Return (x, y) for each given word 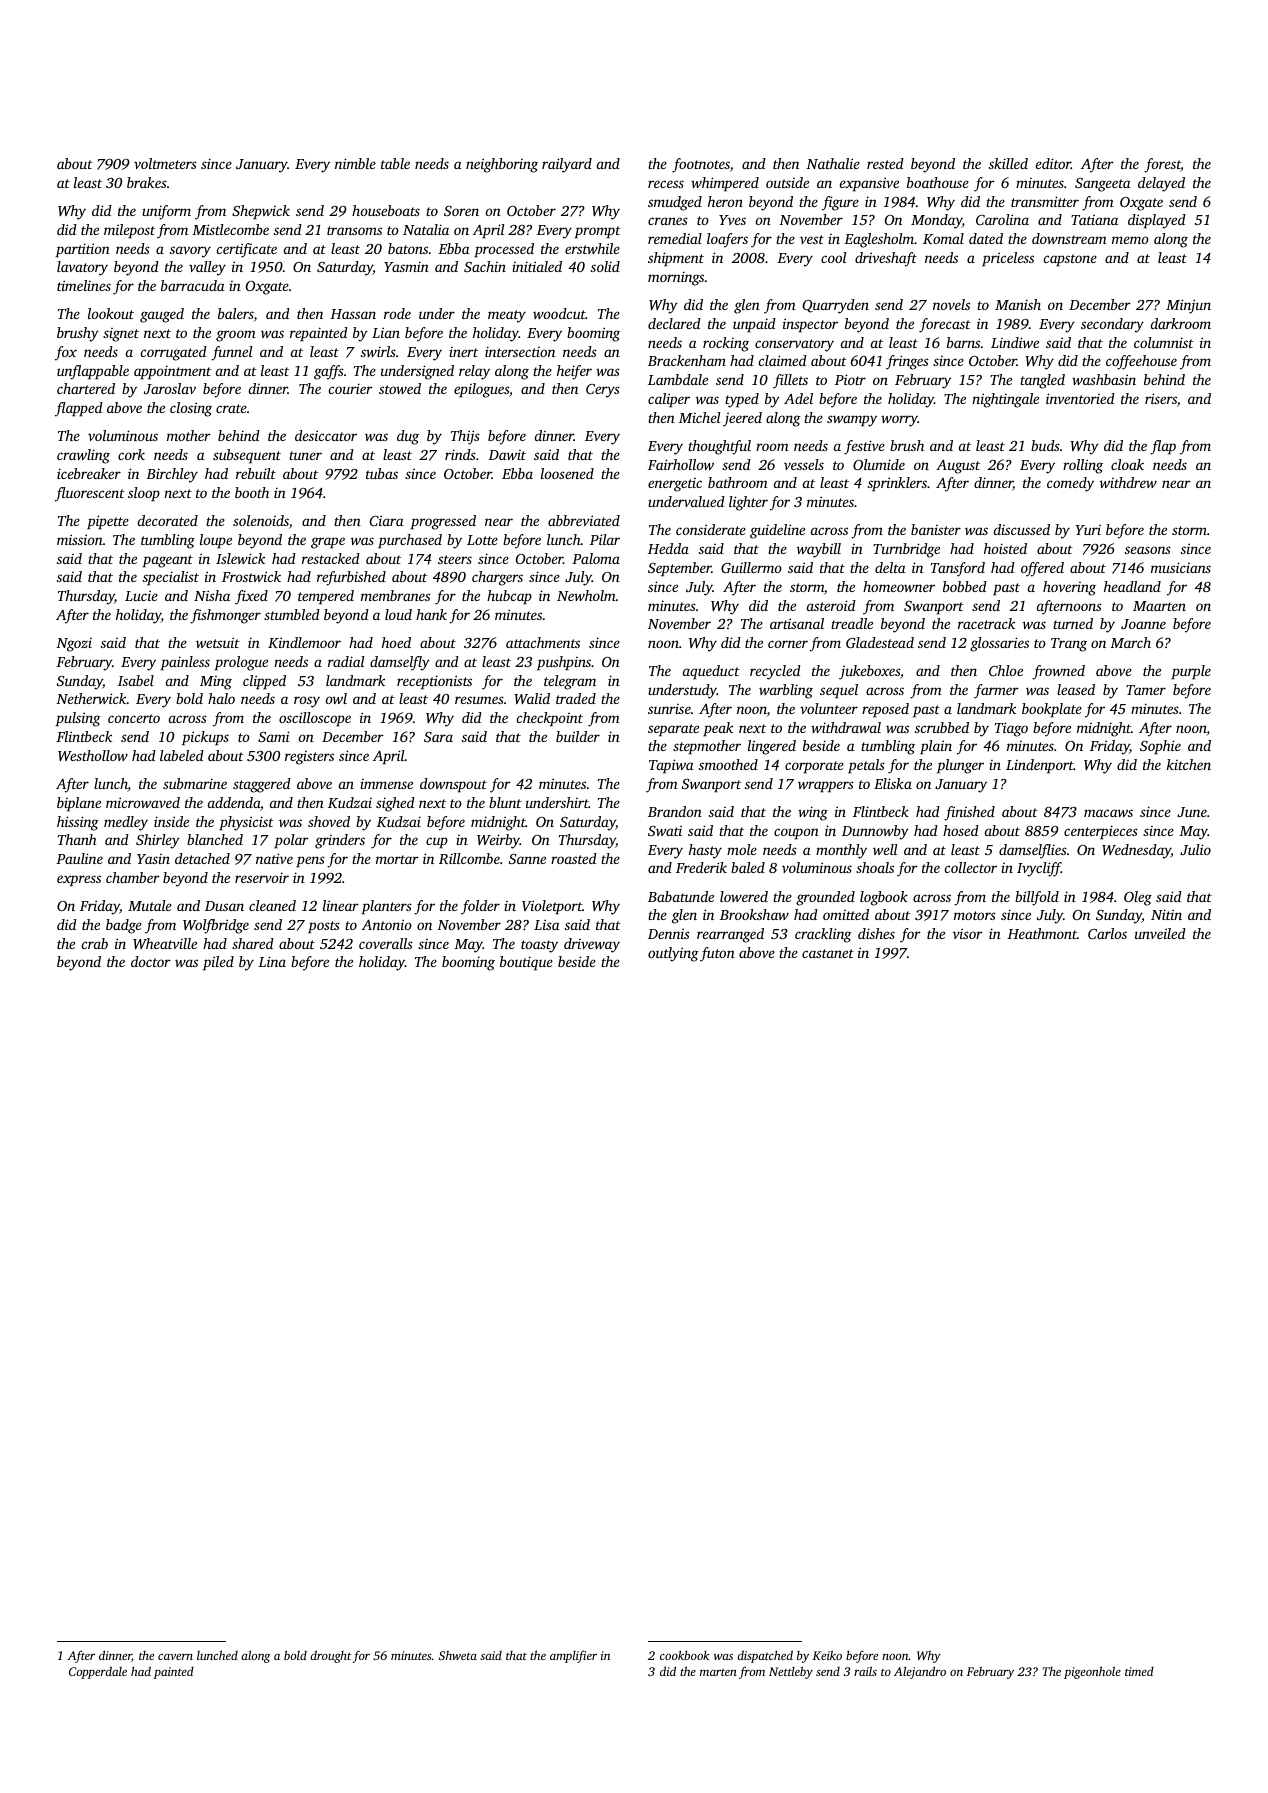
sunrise (669, 709)
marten (718, 1672)
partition (83, 250)
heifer (574, 372)
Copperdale (98, 1672)
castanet (828, 953)
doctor (151, 961)
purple (1191, 672)
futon (717, 954)
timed (1139, 1671)
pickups (205, 738)
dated (986, 238)
